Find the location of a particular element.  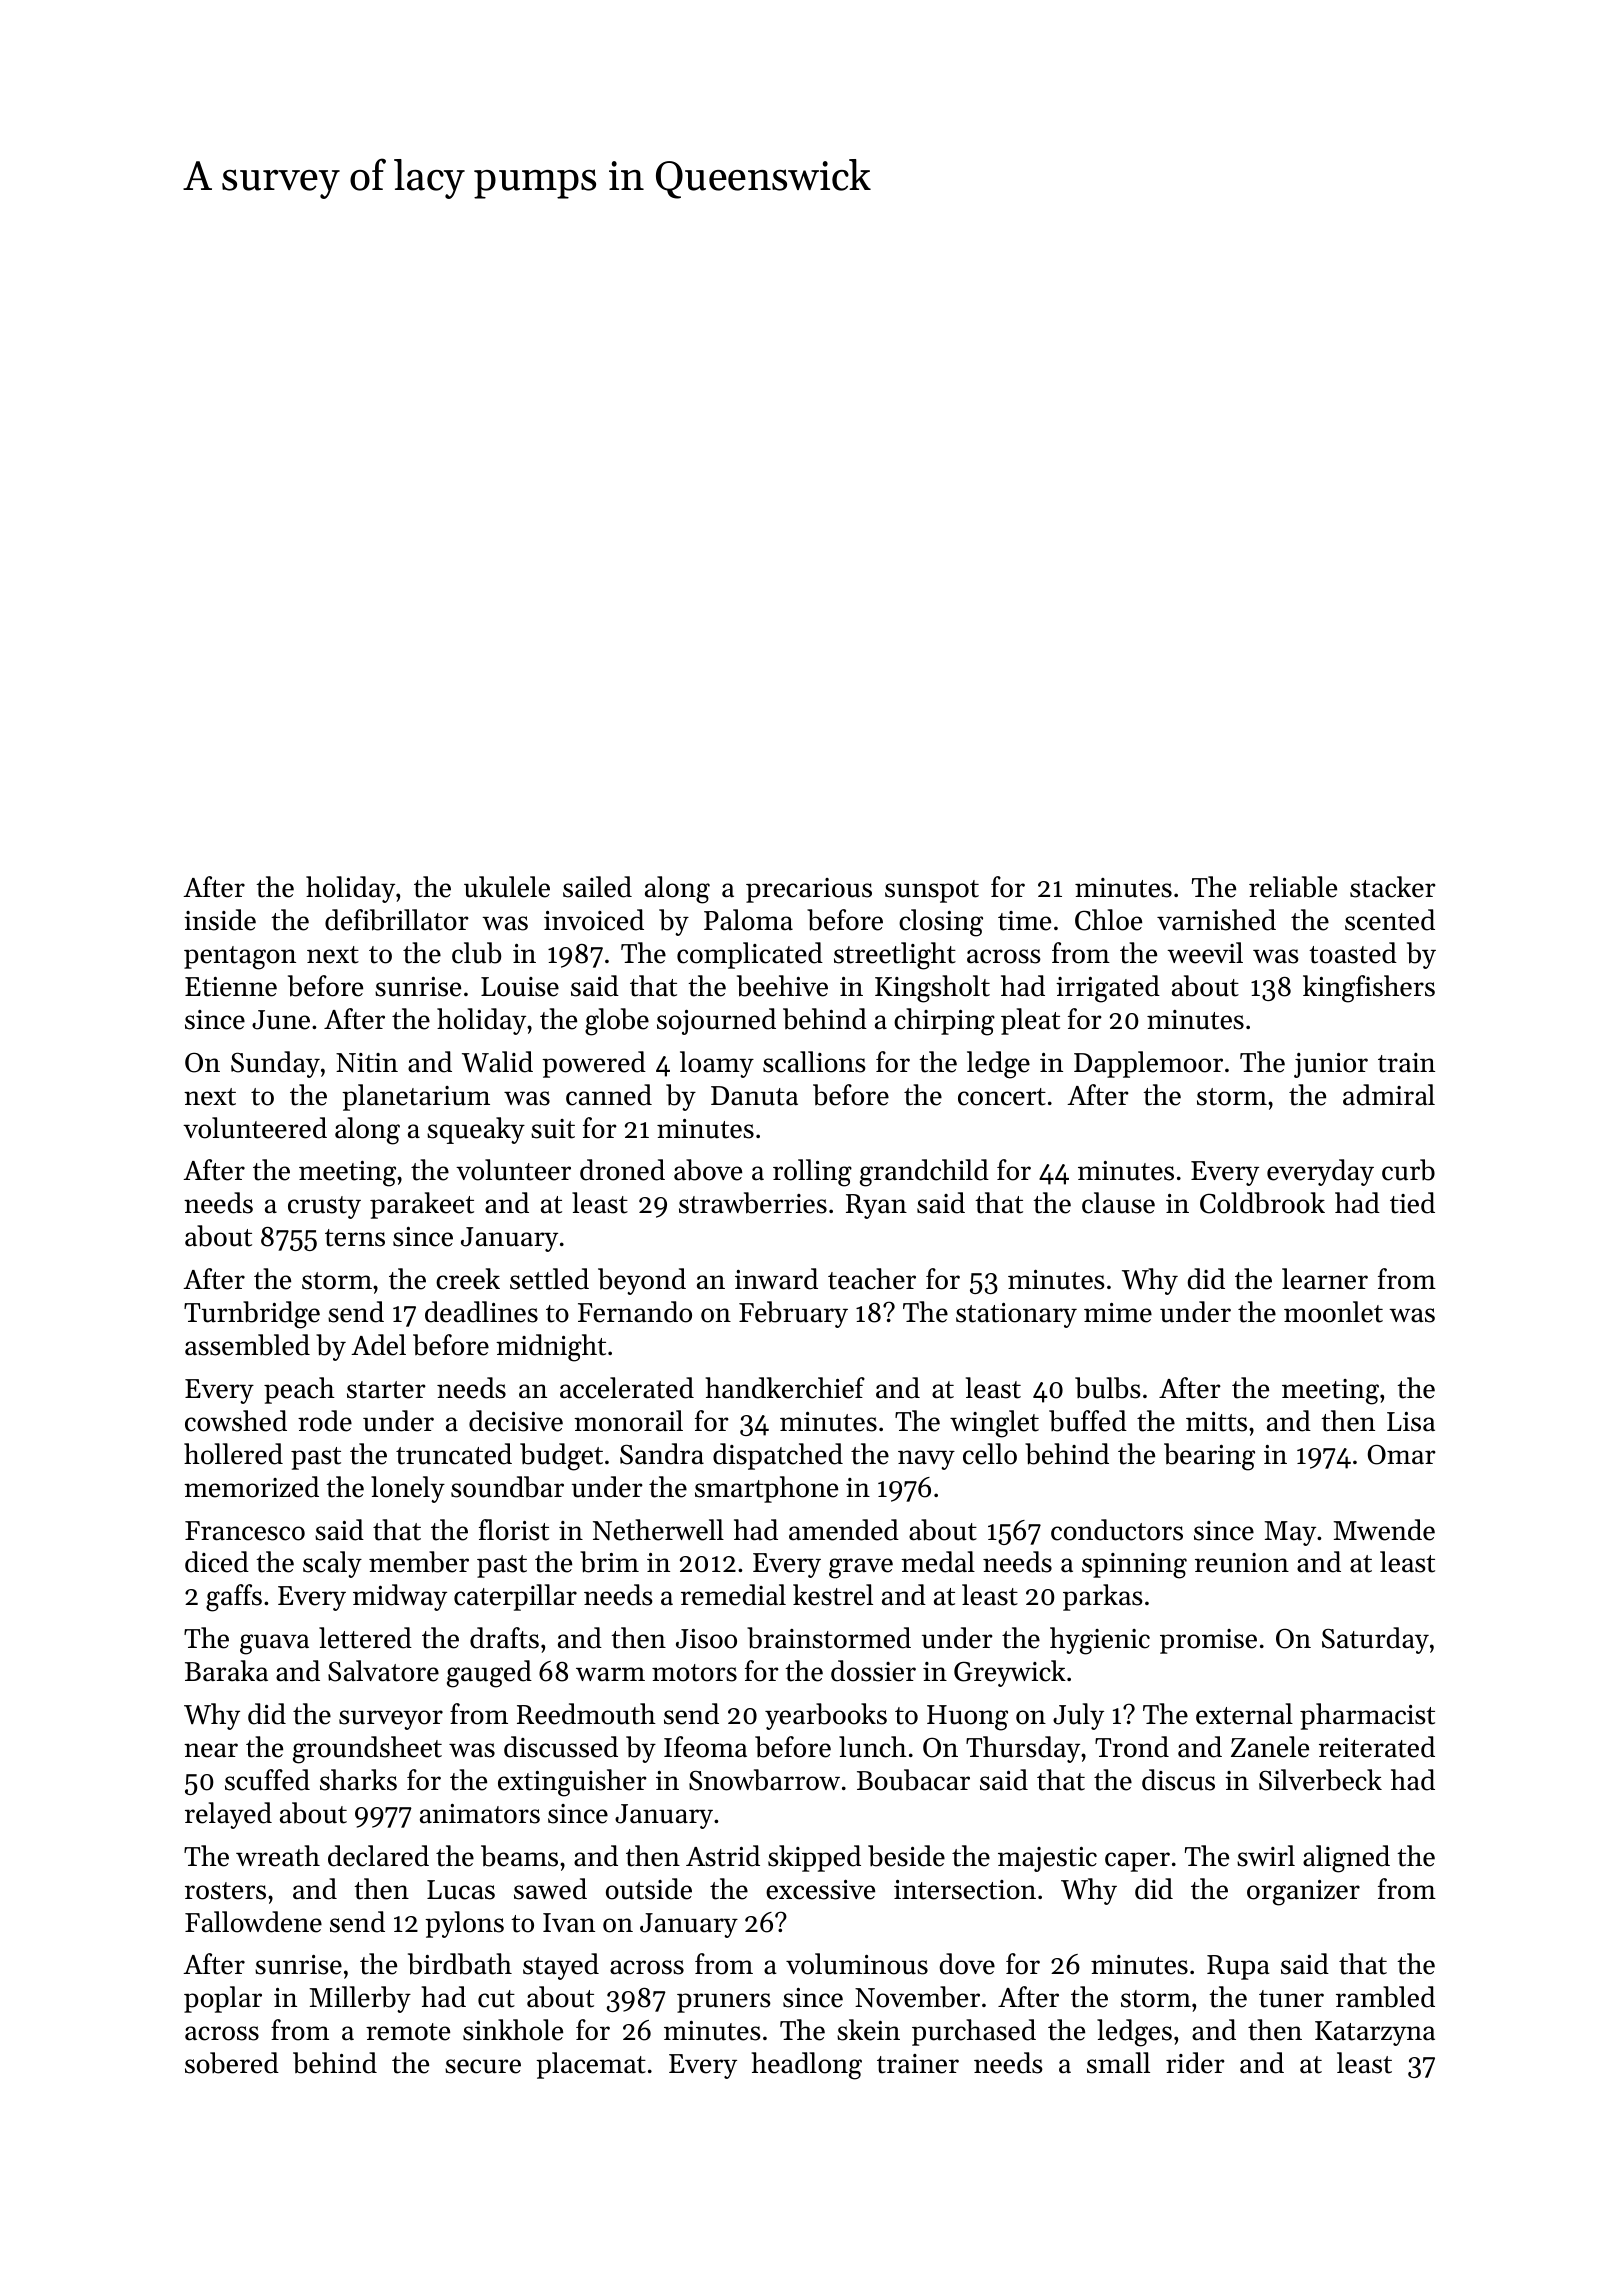

admiral is located at coordinates (1389, 1095).
